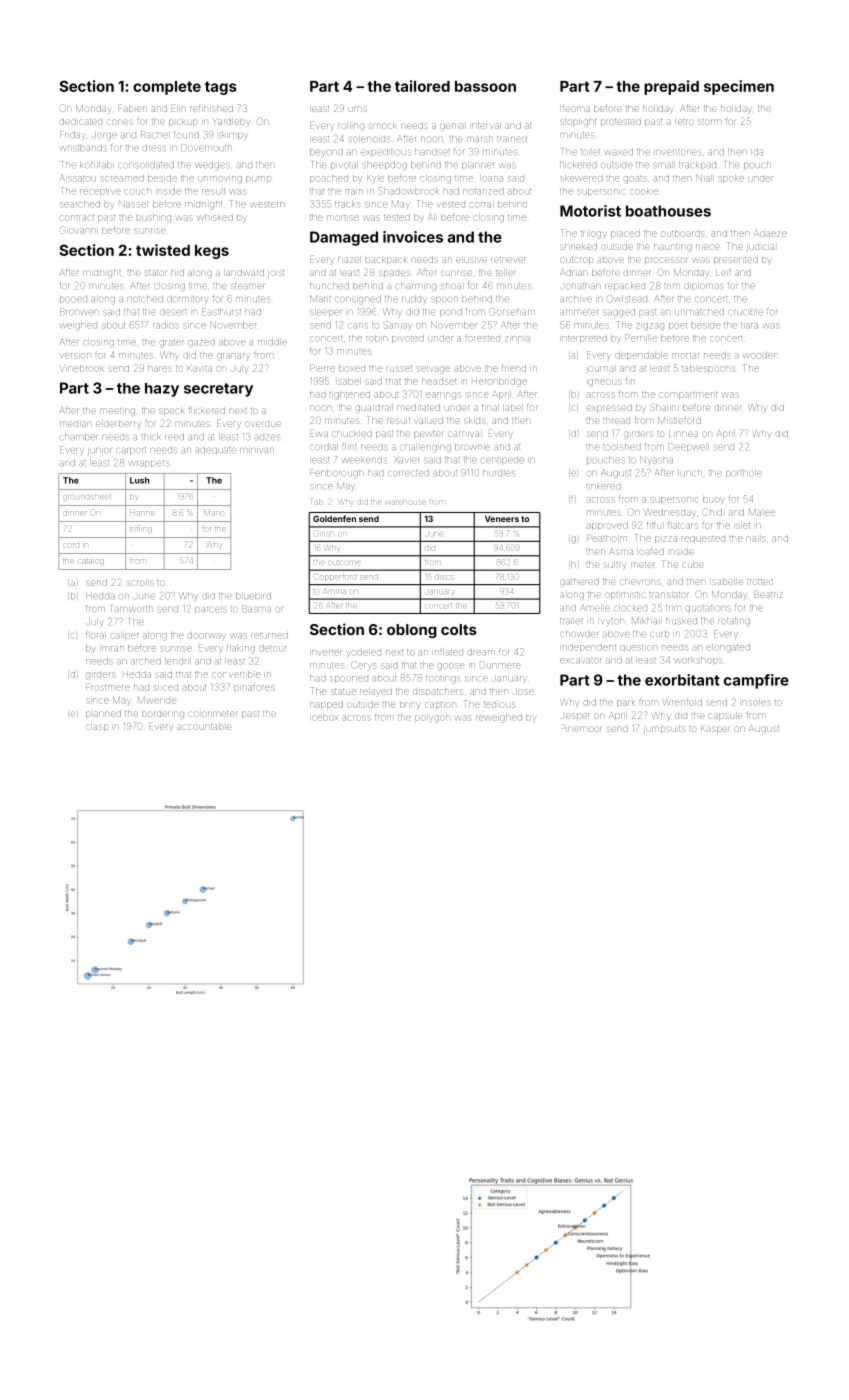 The image size is (849, 1400). I want to click on invoices, so click(413, 237).
